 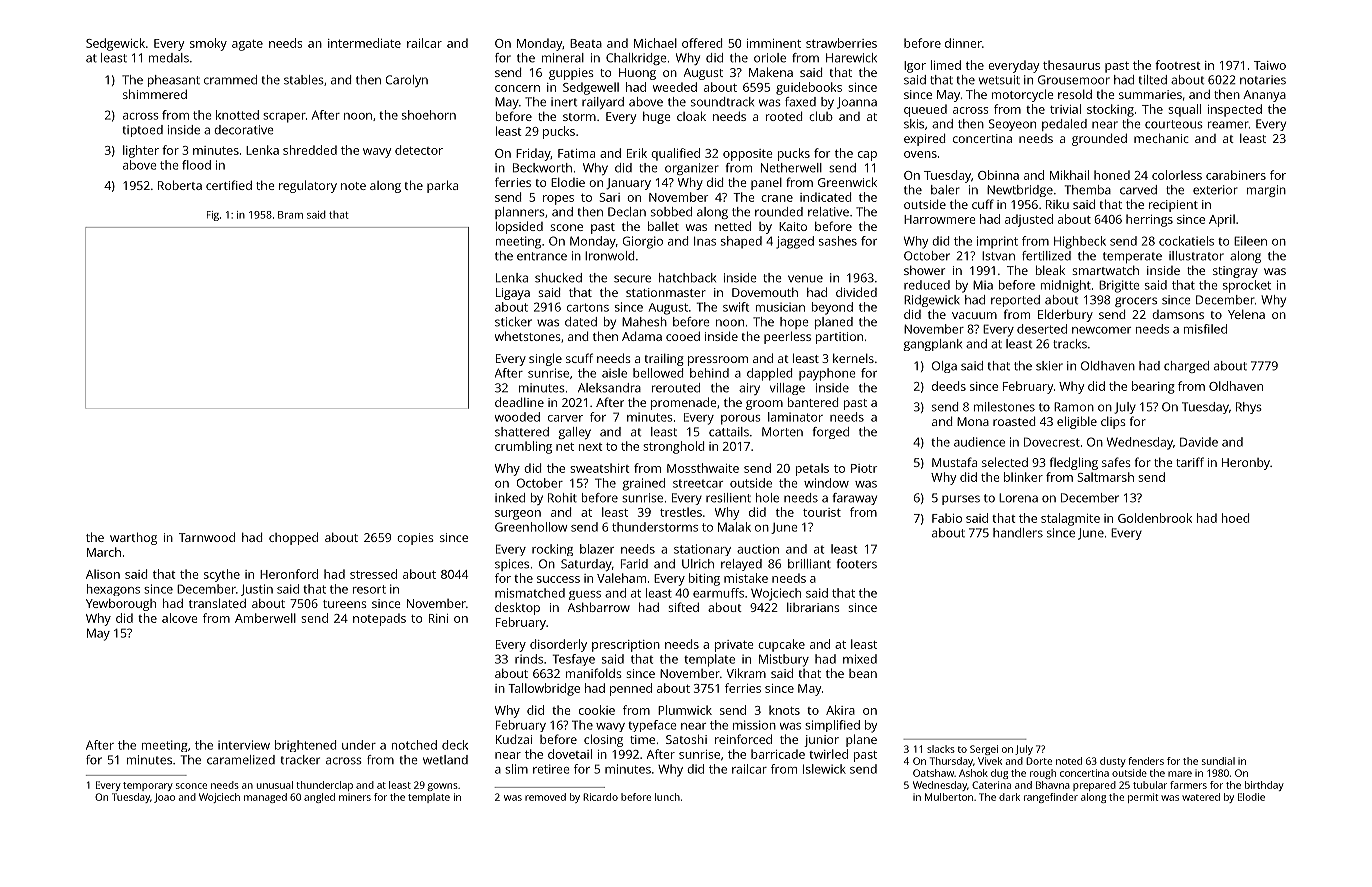 What do you see at coordinates (1066, 286) in the image?
I see `midnight` at bounding box center [1066, 286].
